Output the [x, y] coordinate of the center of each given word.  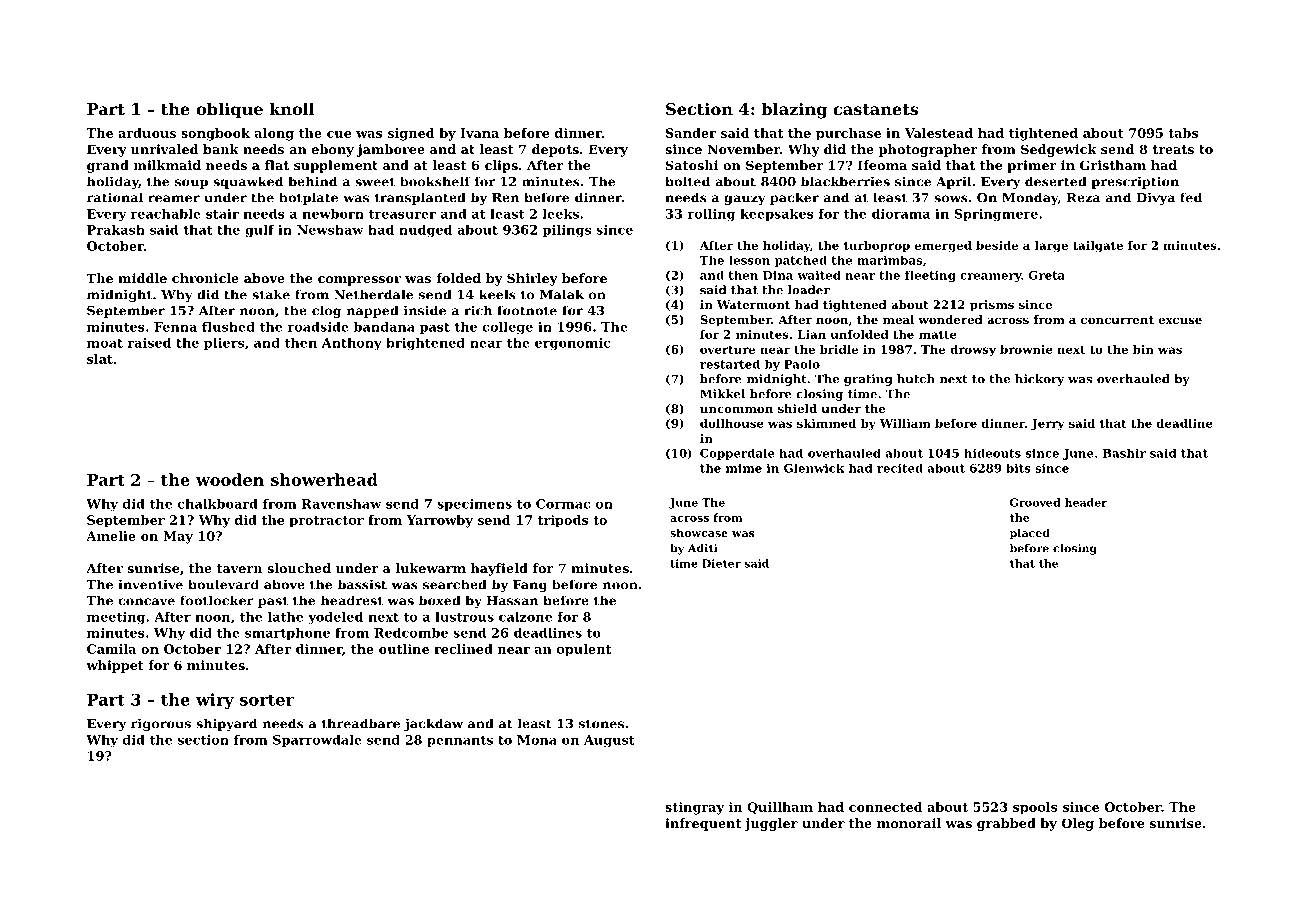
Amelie [111, 536]
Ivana [479, 133]
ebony [333, 150]
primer [1032, 166]
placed [1030, 534]
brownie [1026, 349]
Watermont [753, 304]
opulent [584, 650]
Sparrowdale [317, 741]
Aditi [702, 548]
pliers [224, 344]
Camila [111, 649]
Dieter [721, 563]
